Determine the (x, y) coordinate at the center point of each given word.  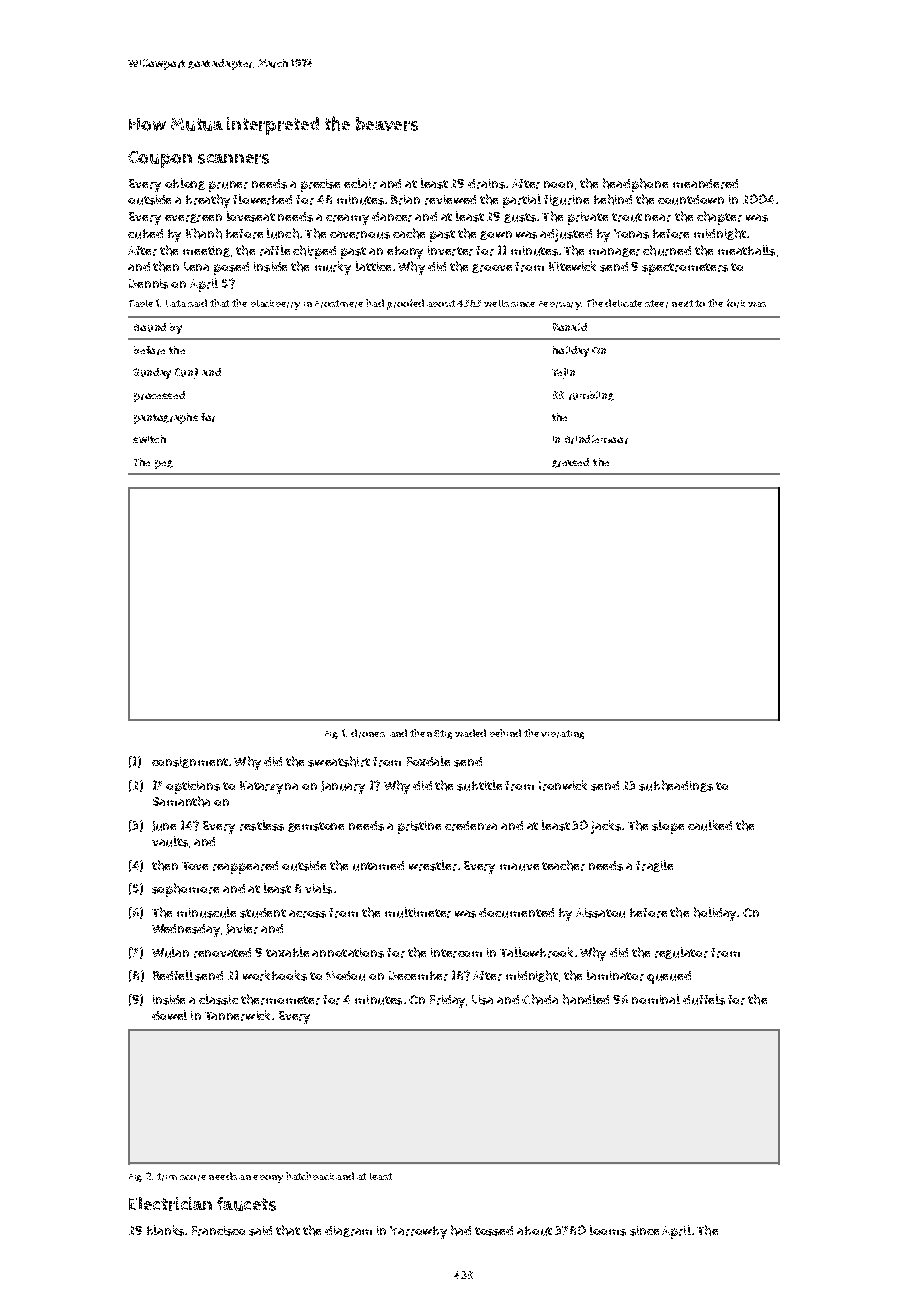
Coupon (160, 159)
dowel (169, 1015)
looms (608, 1230)
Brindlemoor (596, 439)
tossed (494, 1231)
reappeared (245, 867)
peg (164, 464)
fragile (654, 866)
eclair (360, 183)
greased (570, 463)
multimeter (418, 912)
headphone (635, 185)
